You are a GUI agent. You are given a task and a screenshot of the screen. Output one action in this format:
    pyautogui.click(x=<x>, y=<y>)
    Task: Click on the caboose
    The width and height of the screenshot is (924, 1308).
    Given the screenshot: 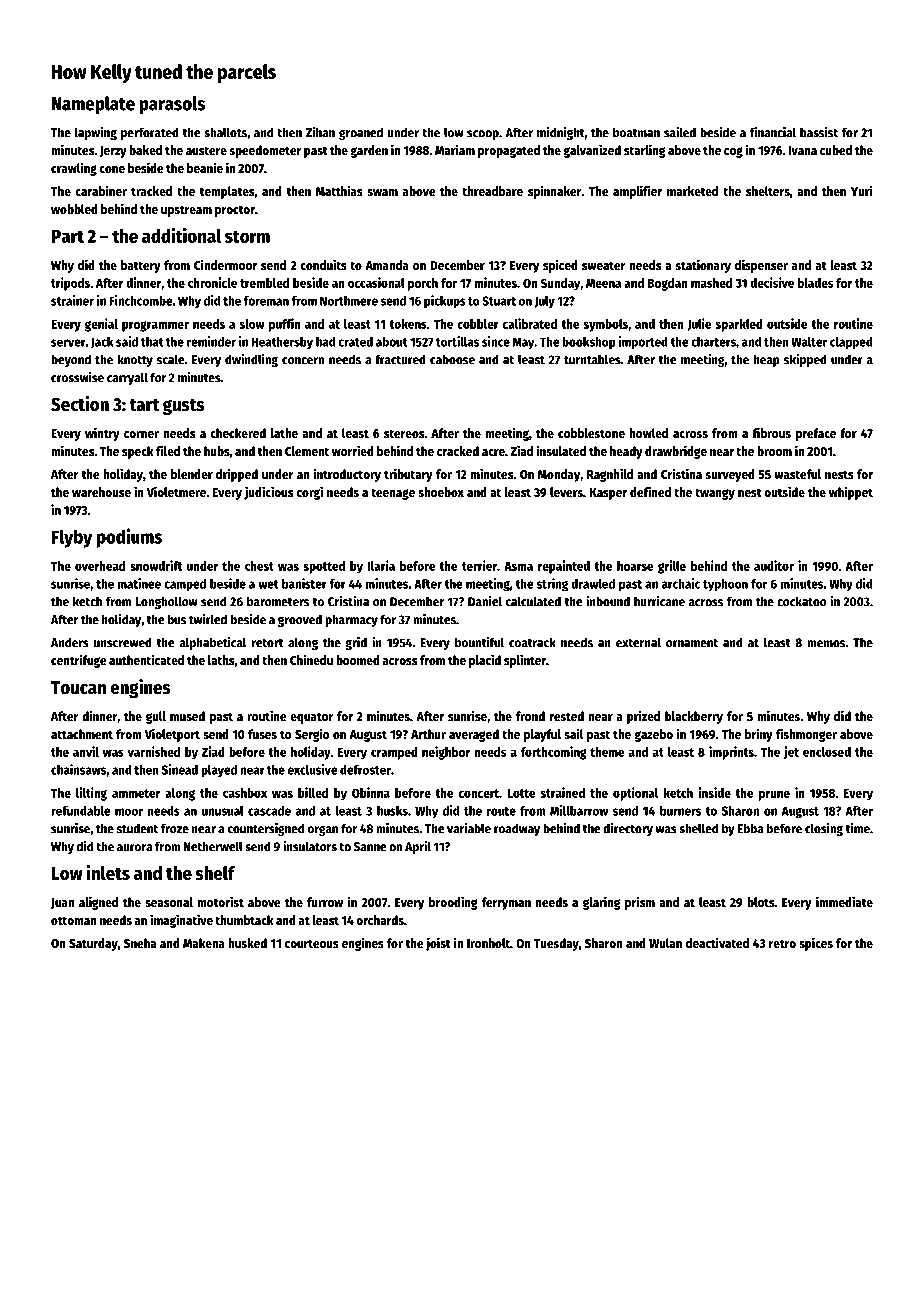 What is the action you would take?
    pyautogui.click(x=452, y=359)
